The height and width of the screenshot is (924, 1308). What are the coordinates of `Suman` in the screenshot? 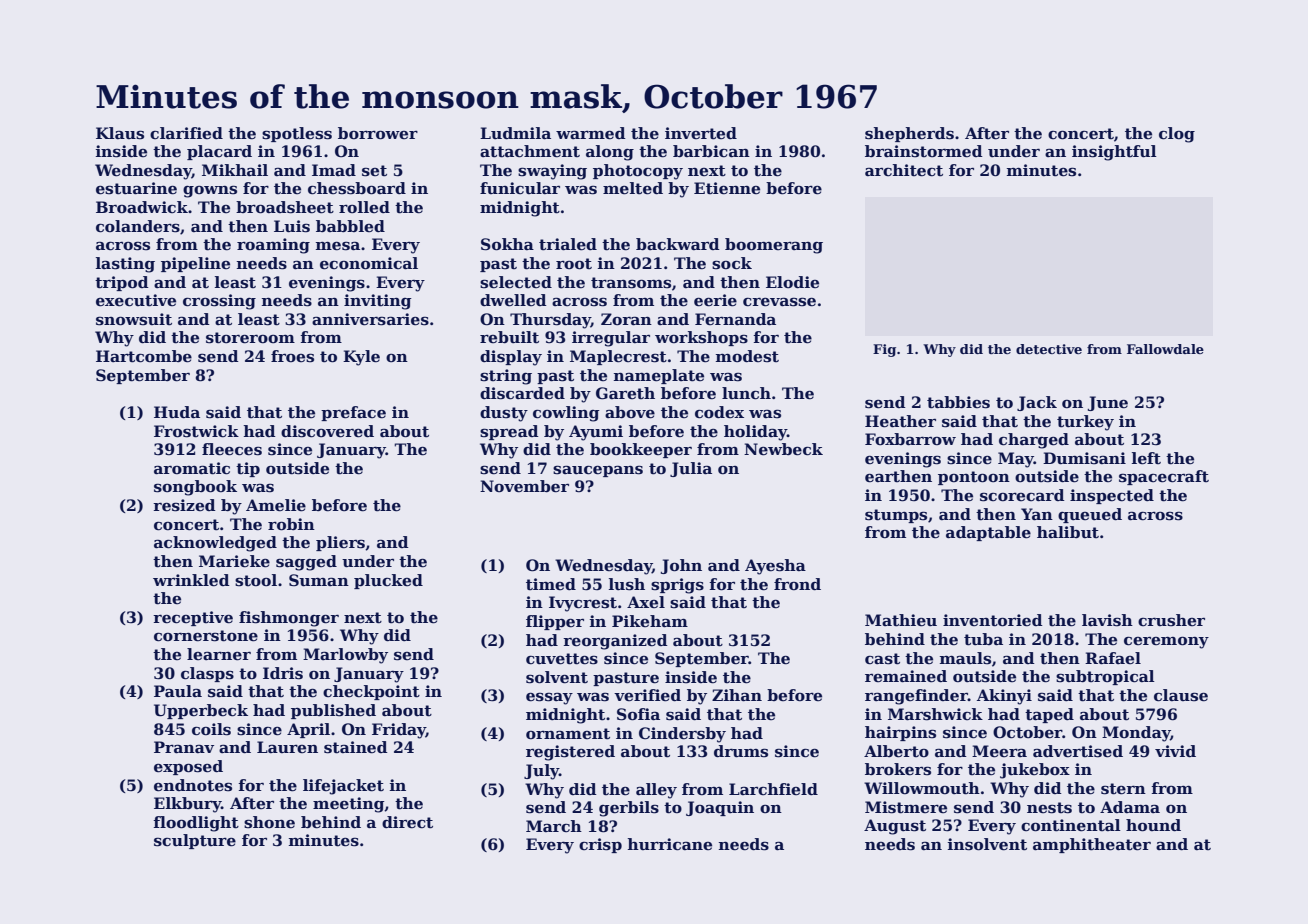 It's located at (319, 580).
